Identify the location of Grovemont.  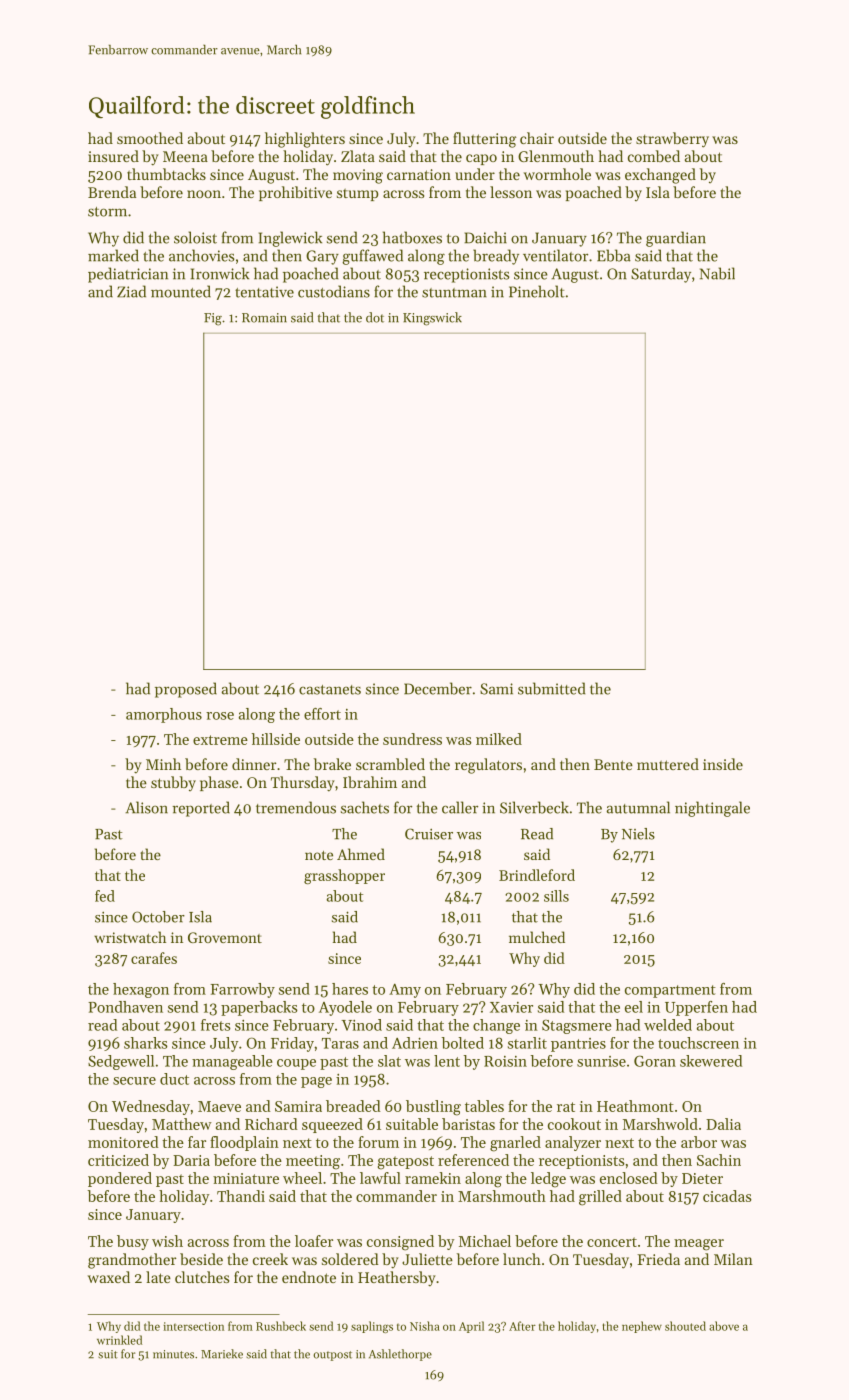
(225, 937).
